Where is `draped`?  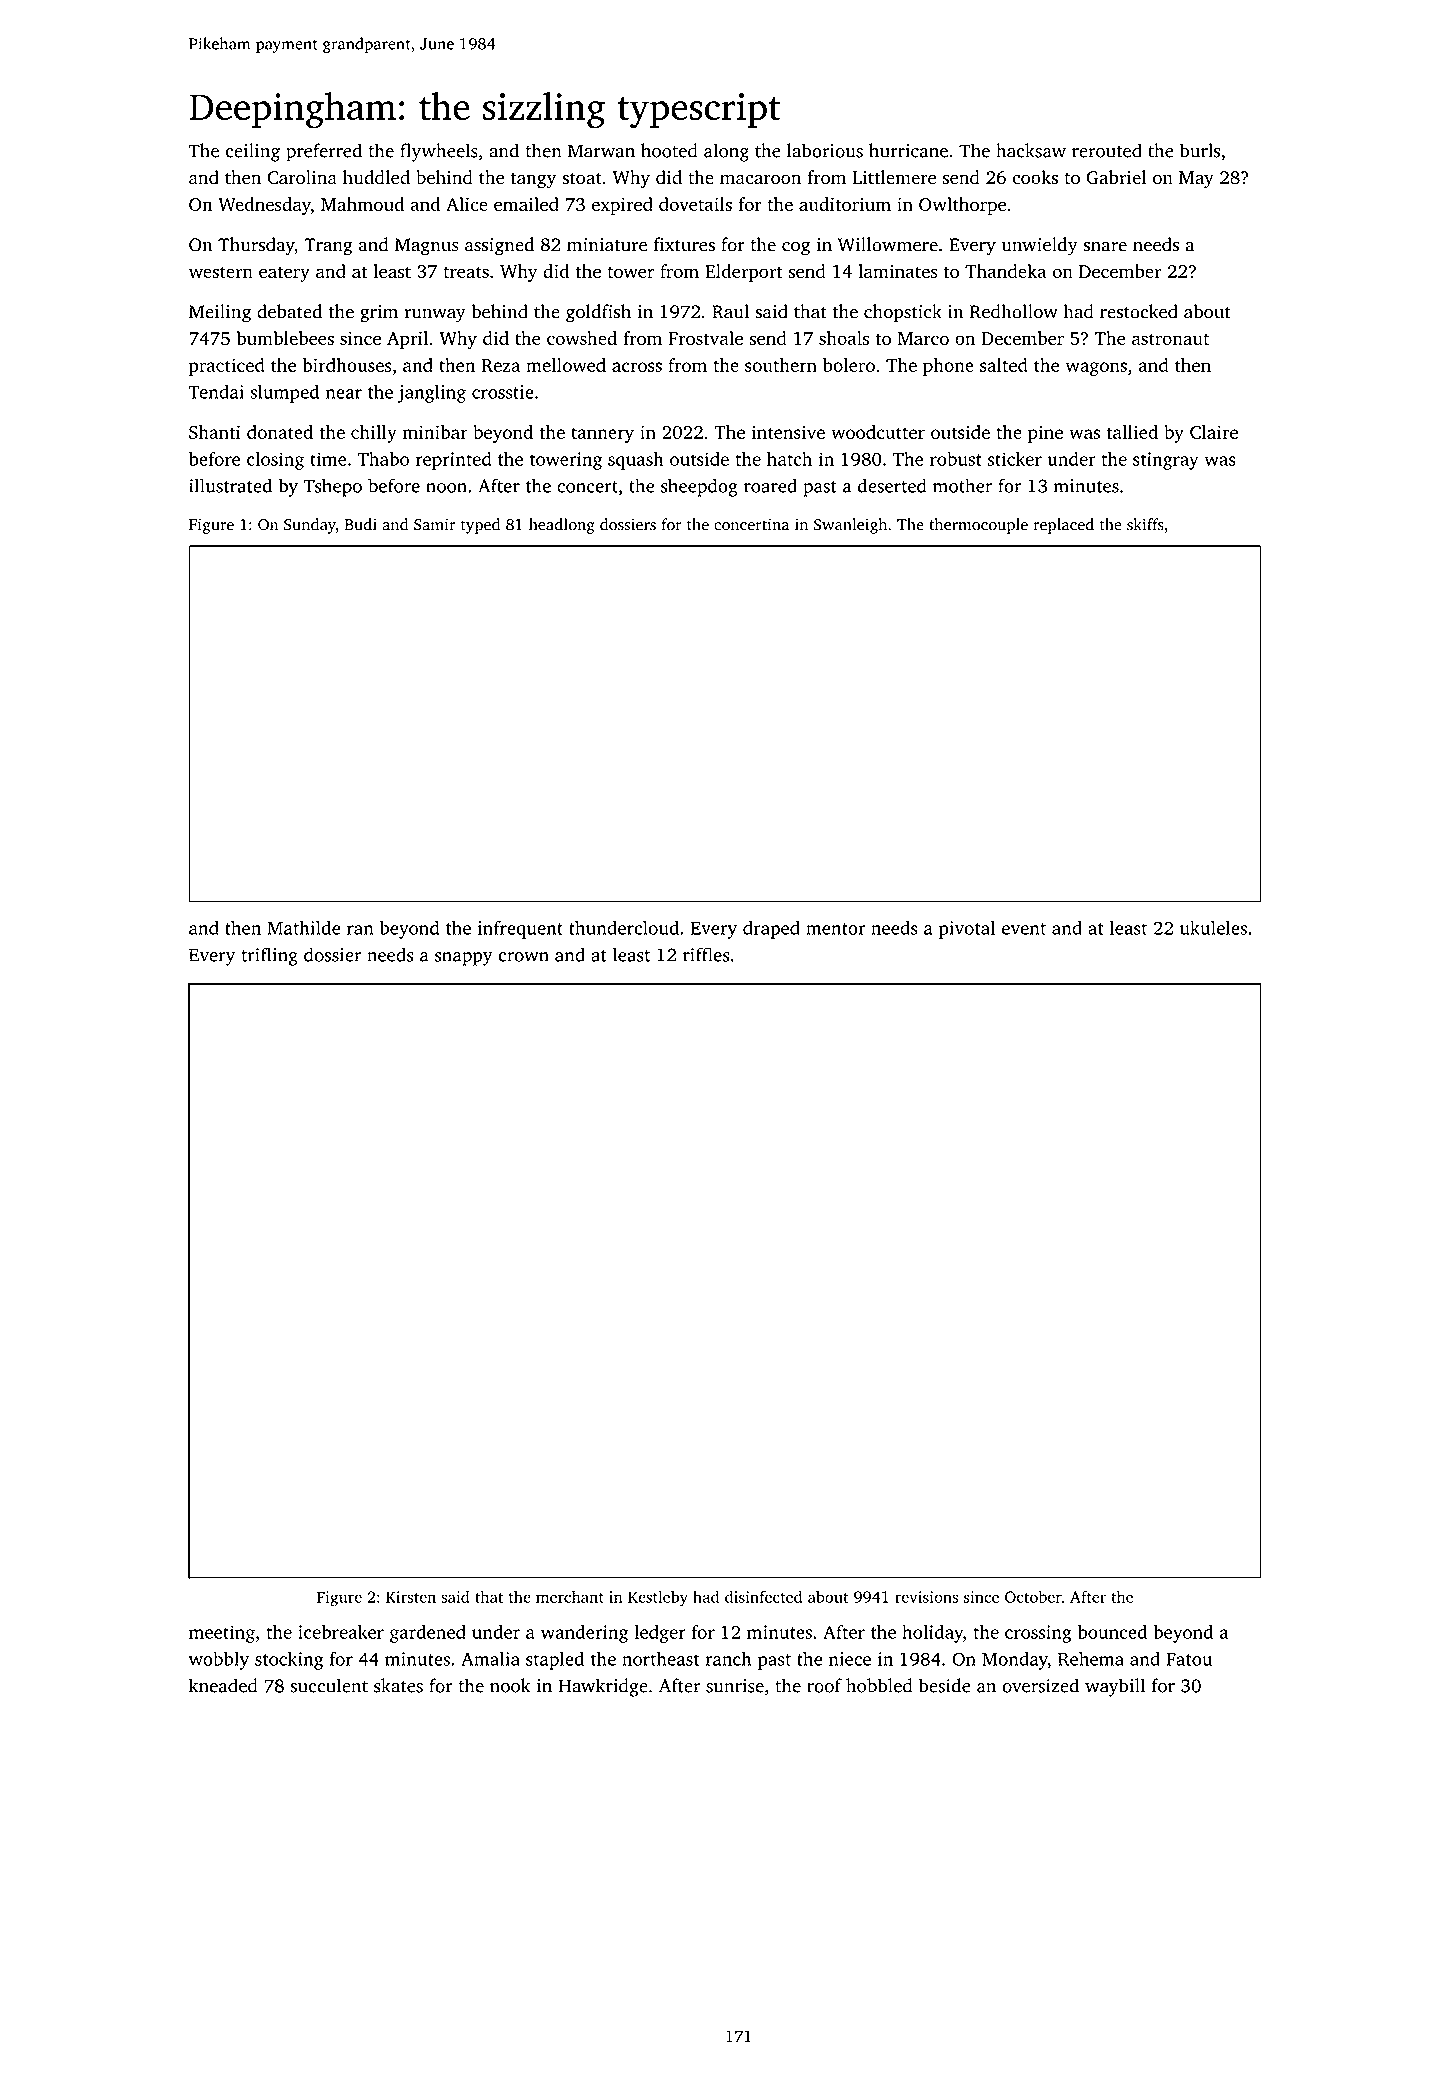 draped is located at coordinates (771, 930).
